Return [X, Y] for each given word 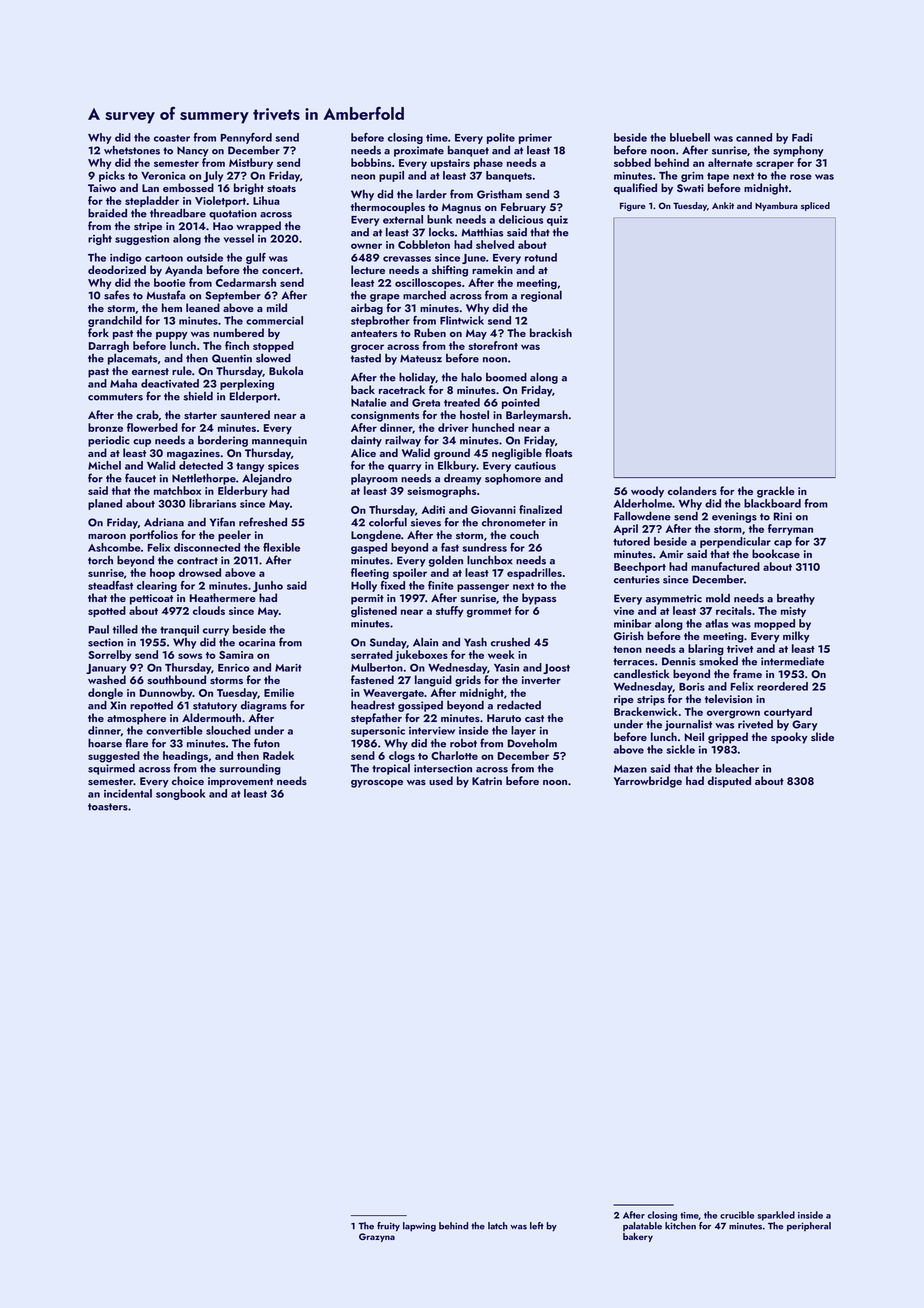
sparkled [776, 1216]
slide [822, 737]
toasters [108, 807]
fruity [388, 1227]
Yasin [506, 668]
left [537, 1226]
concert [281, 270]
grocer [367, 348]
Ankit [723, 205]
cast [534, 719]
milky [796, 637]
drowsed [200, 572]
